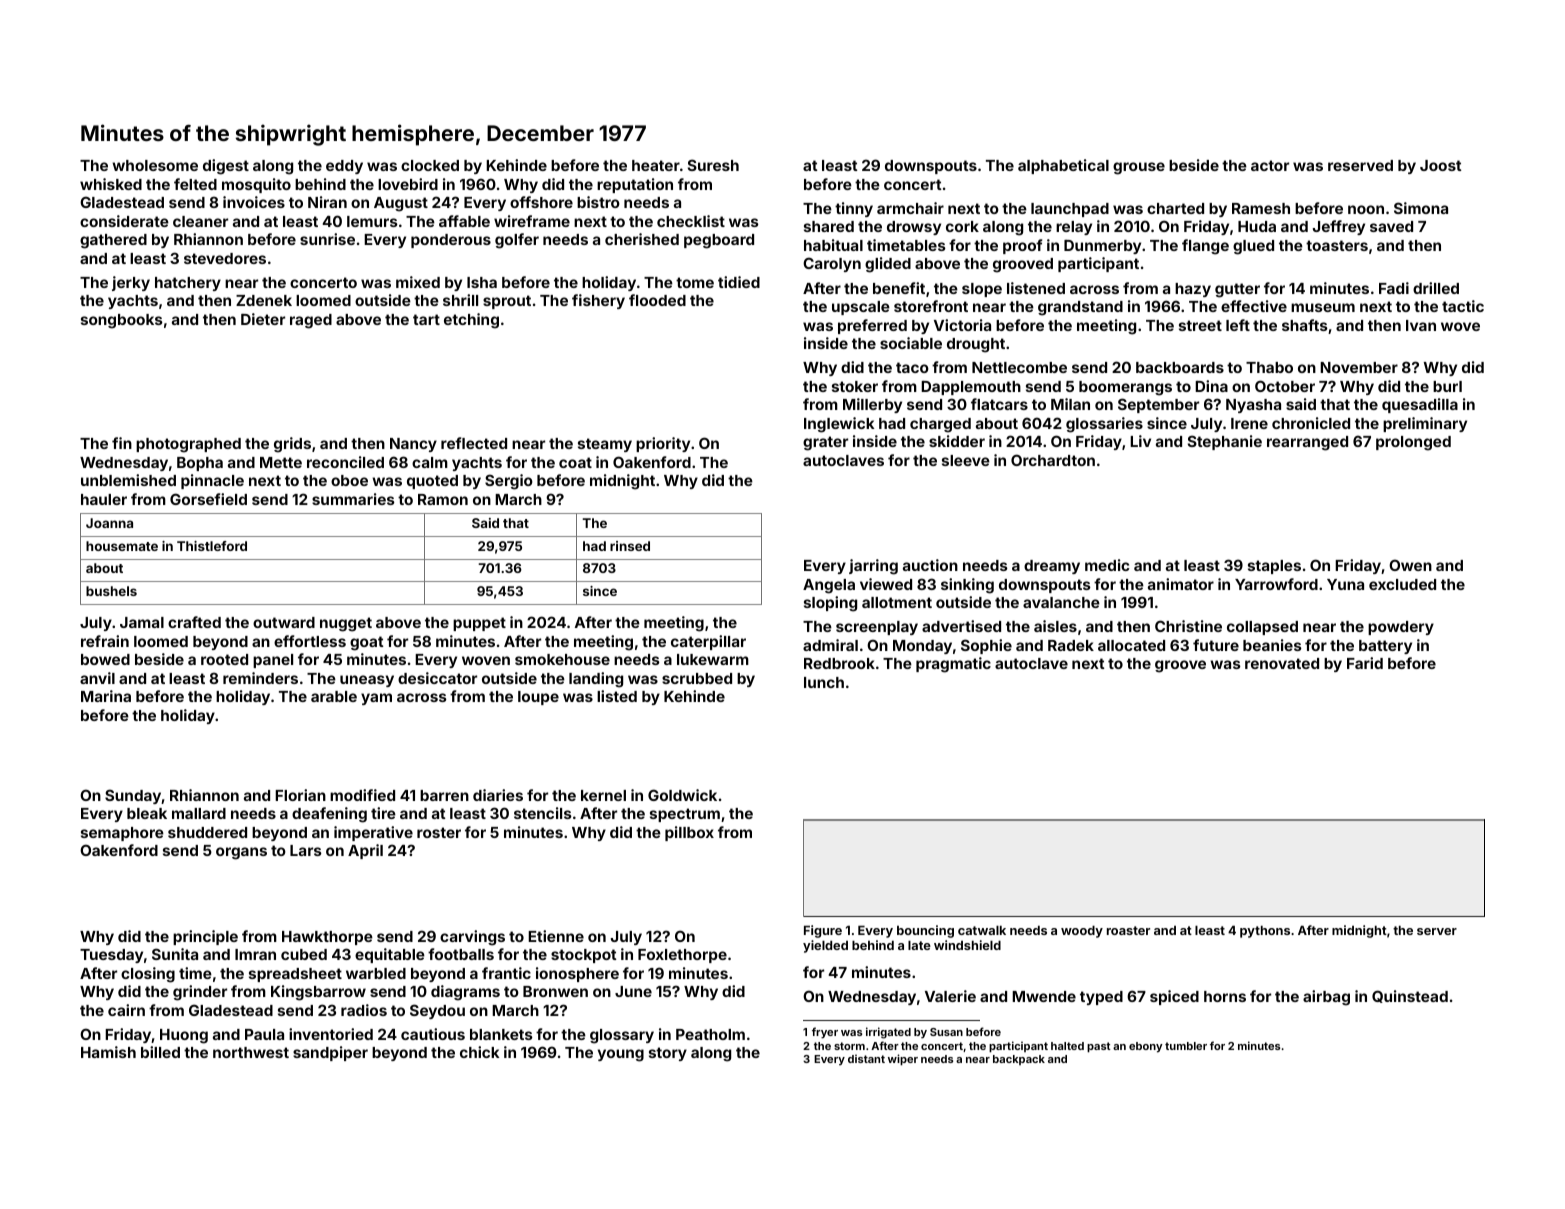 The image size is (1565, 1209). What do you see at coordinates (1174, 997) in the screenshot?
I see `spiced` at bounding box center [1174, 997].
